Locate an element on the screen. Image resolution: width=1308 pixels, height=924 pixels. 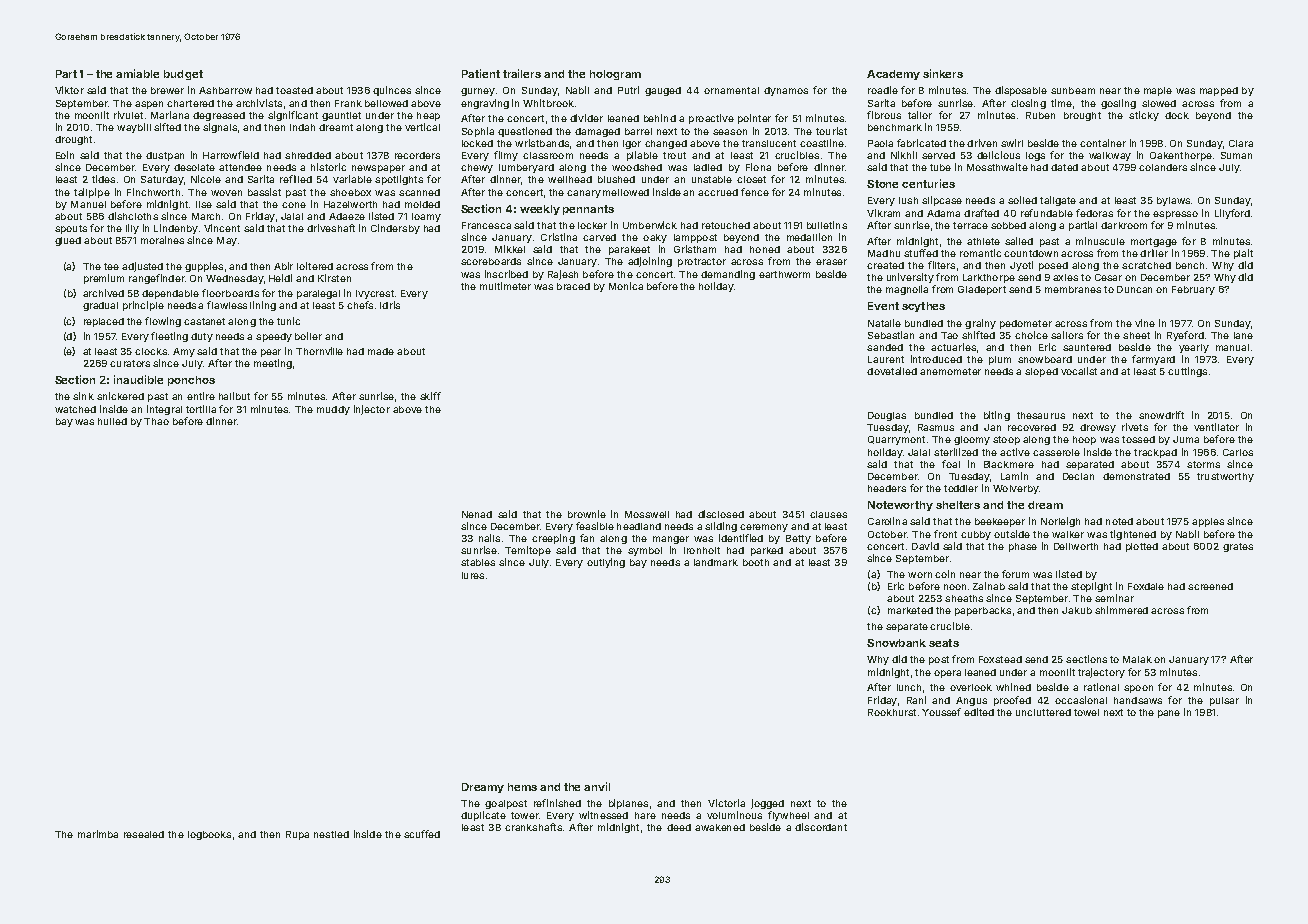
stables is located at coordinates (478, 562).
